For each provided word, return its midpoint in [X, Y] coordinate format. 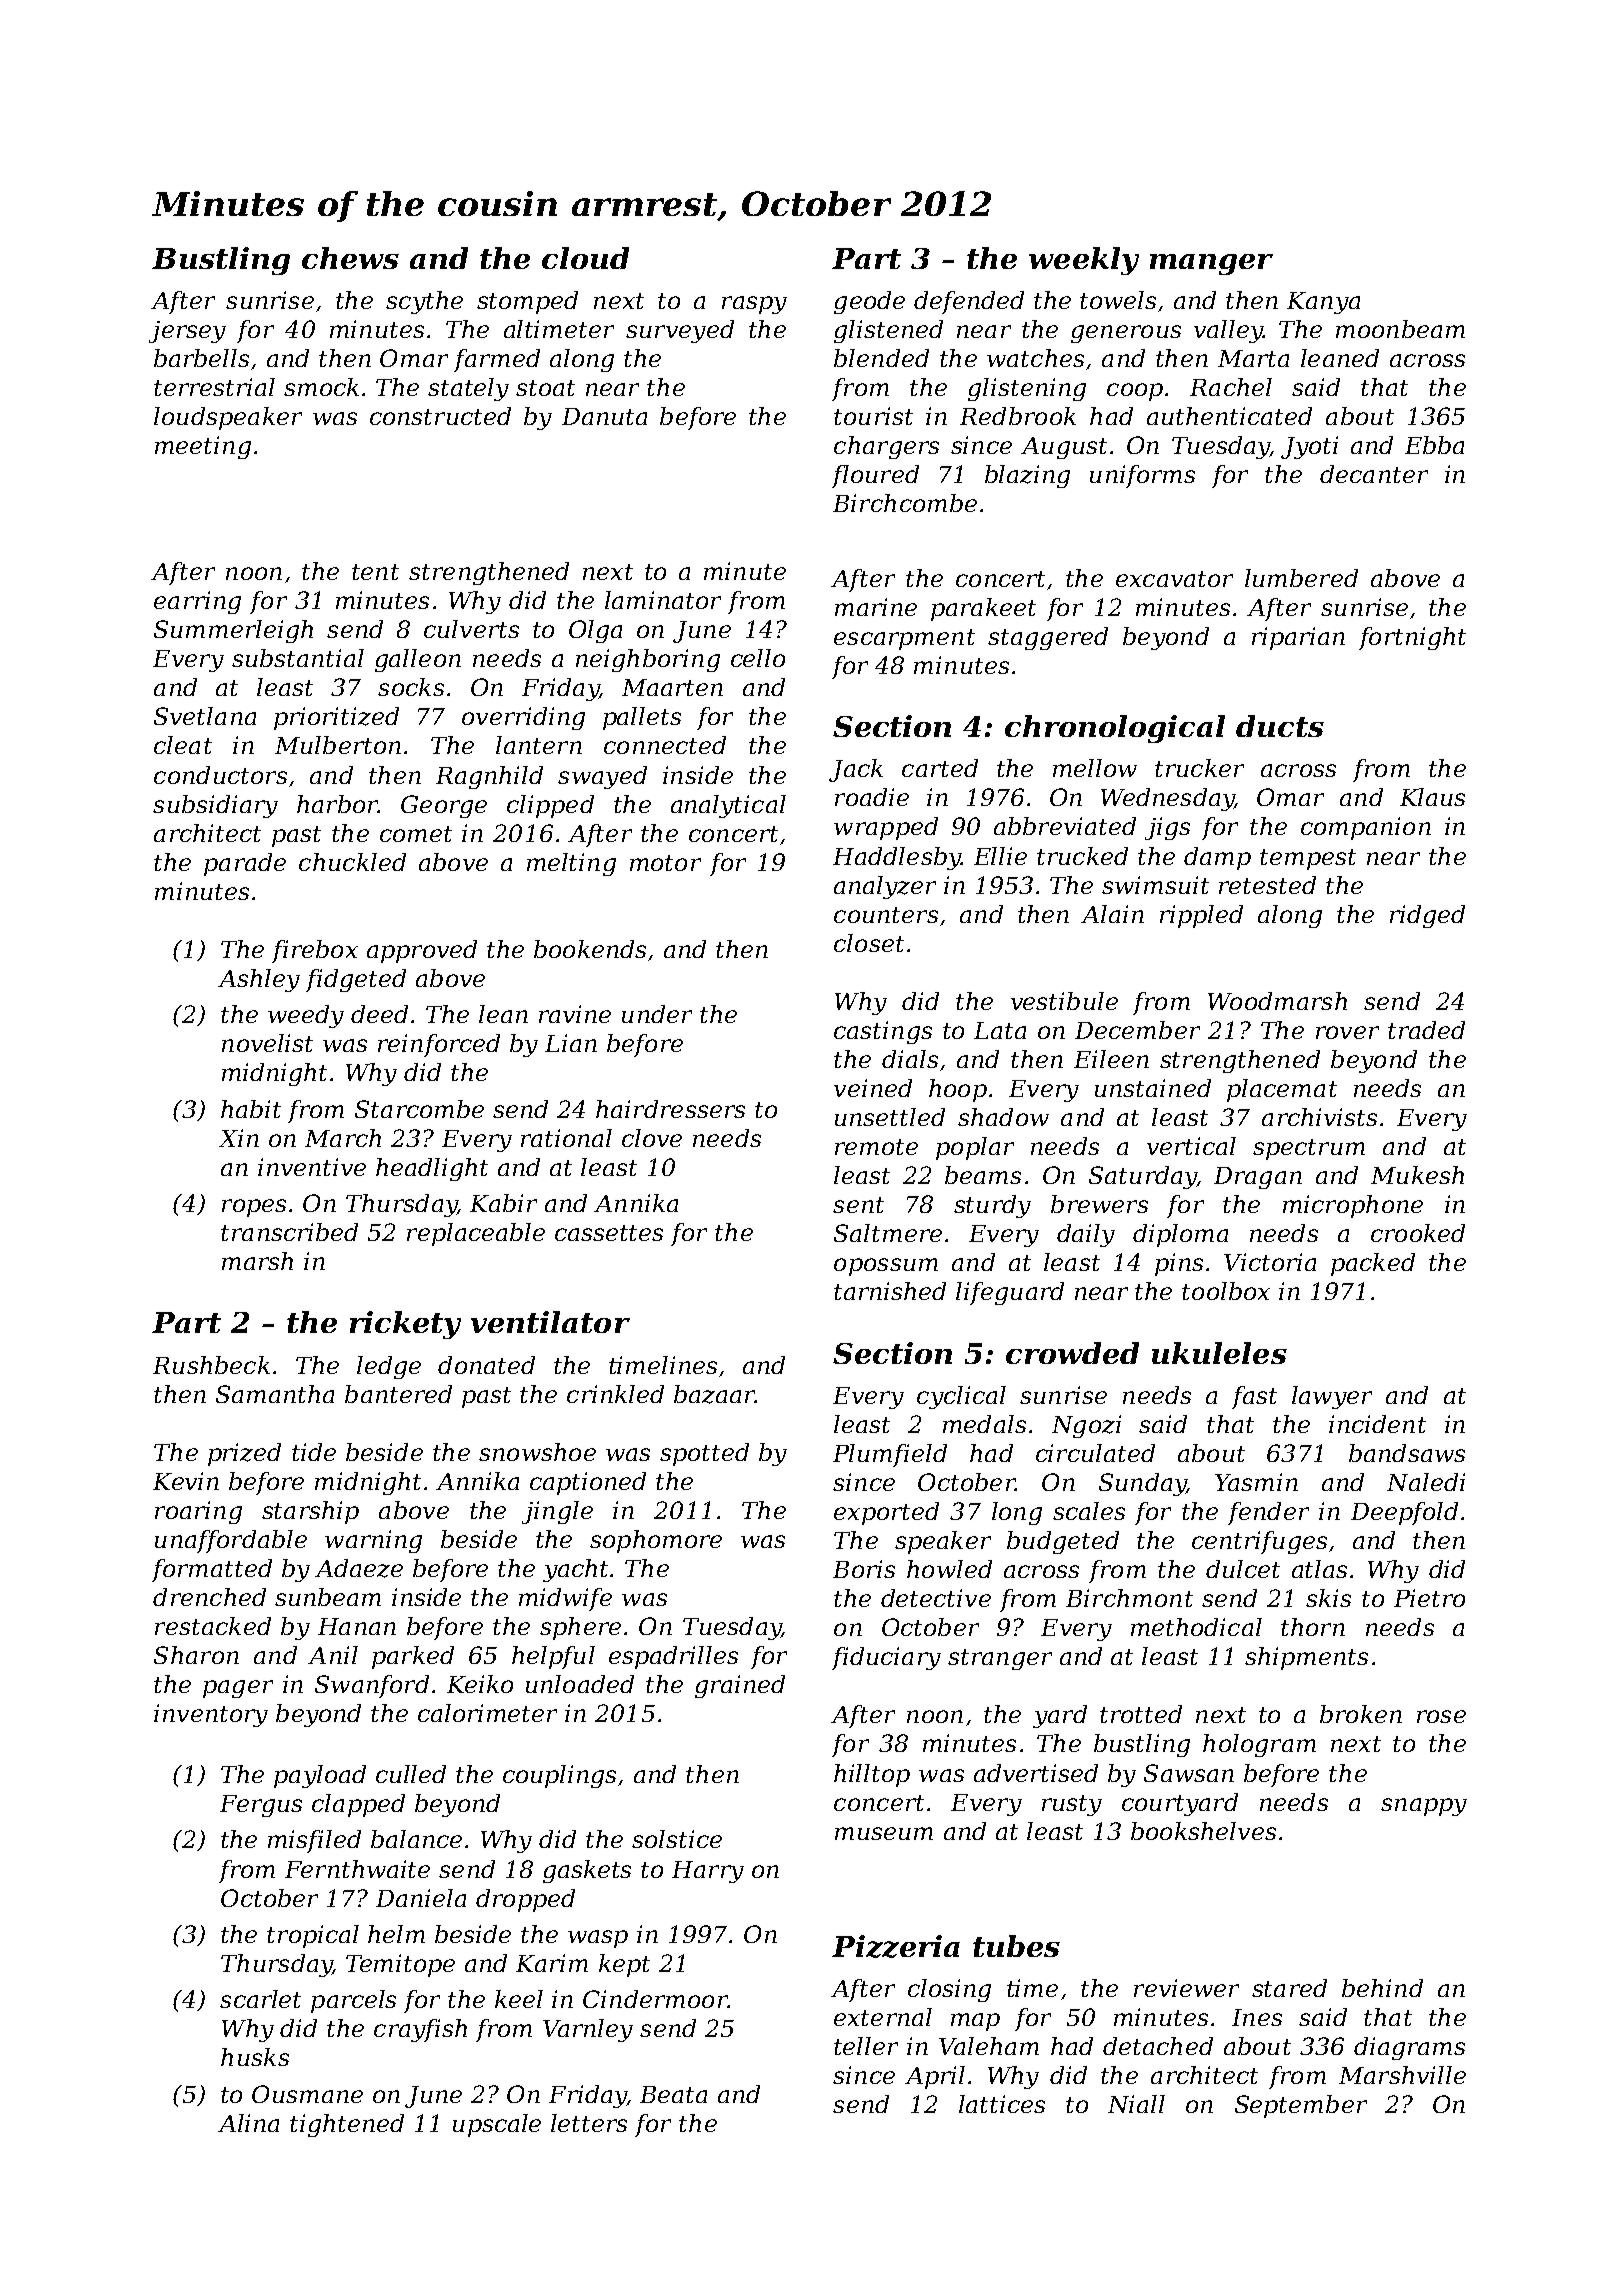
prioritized [336, 718]
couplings [559, 1776]
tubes [1016, 1946]
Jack [856, 770]
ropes [254, 1208]
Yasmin [1256, 1482]
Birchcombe [905, 503]
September [1301, 2106]
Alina [248, 2123]
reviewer [1186, 1988]
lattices [1002, 2104]
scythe [424, 302]
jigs [1167, 828]
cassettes [609, 1233]
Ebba [1434, 445]
